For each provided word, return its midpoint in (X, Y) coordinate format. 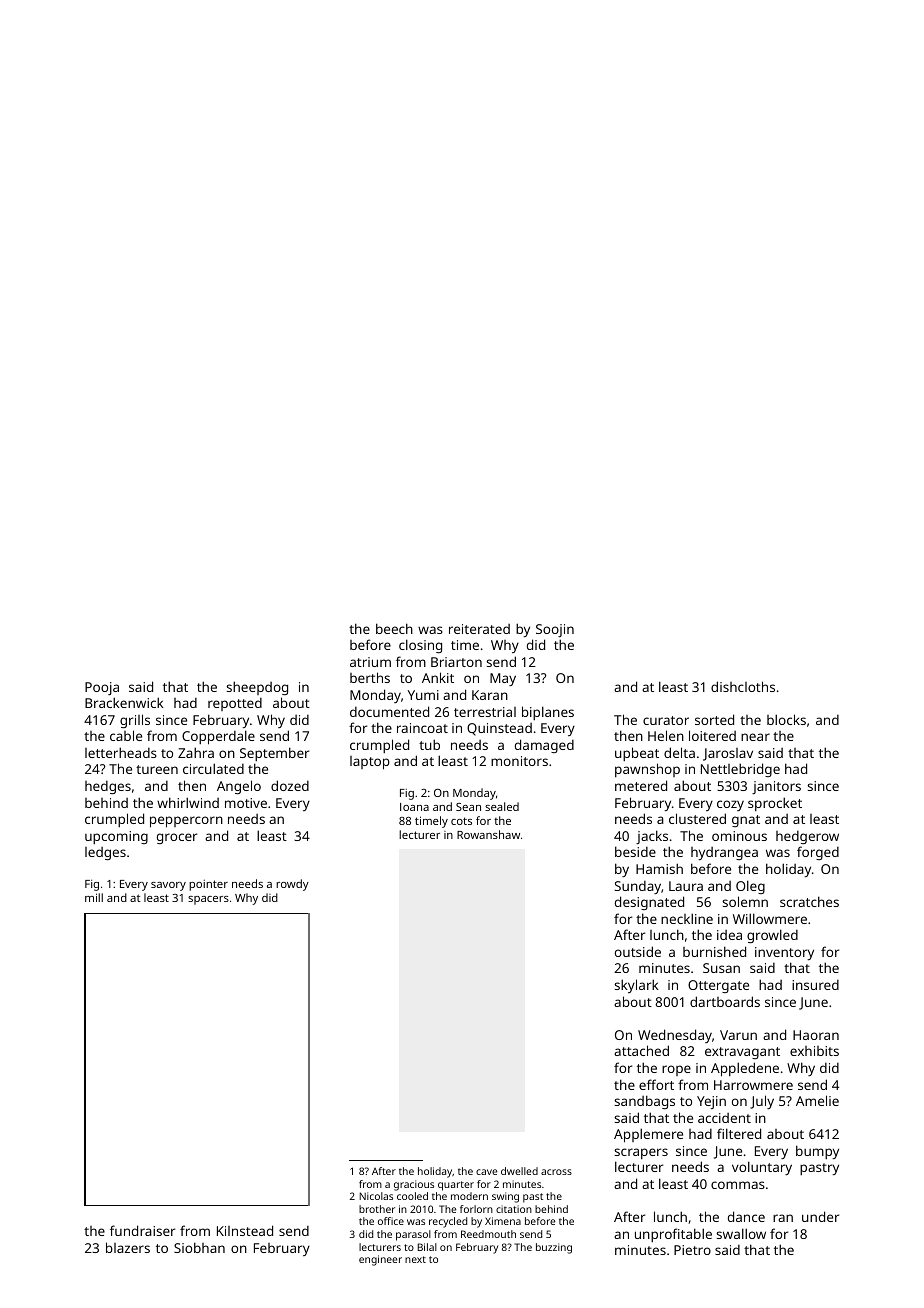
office (391, 1221)
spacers (208, 900)
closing (420, 646)
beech (394, 628)
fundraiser (142, 1230)
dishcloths (743, 686)
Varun (738, 1035)
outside (638, 951)
